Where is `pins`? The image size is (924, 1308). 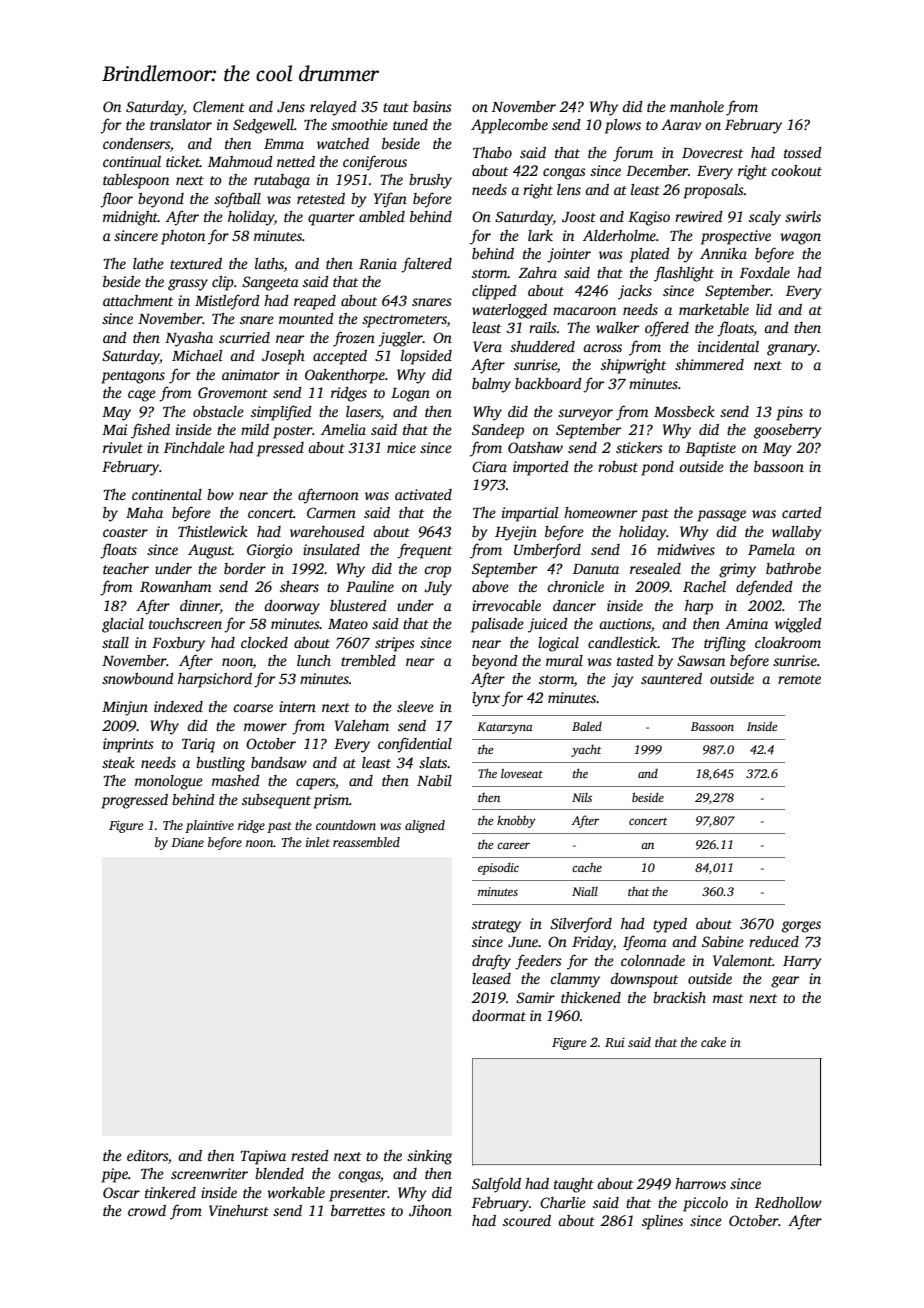 pins is located at coordinates (789, 413).
